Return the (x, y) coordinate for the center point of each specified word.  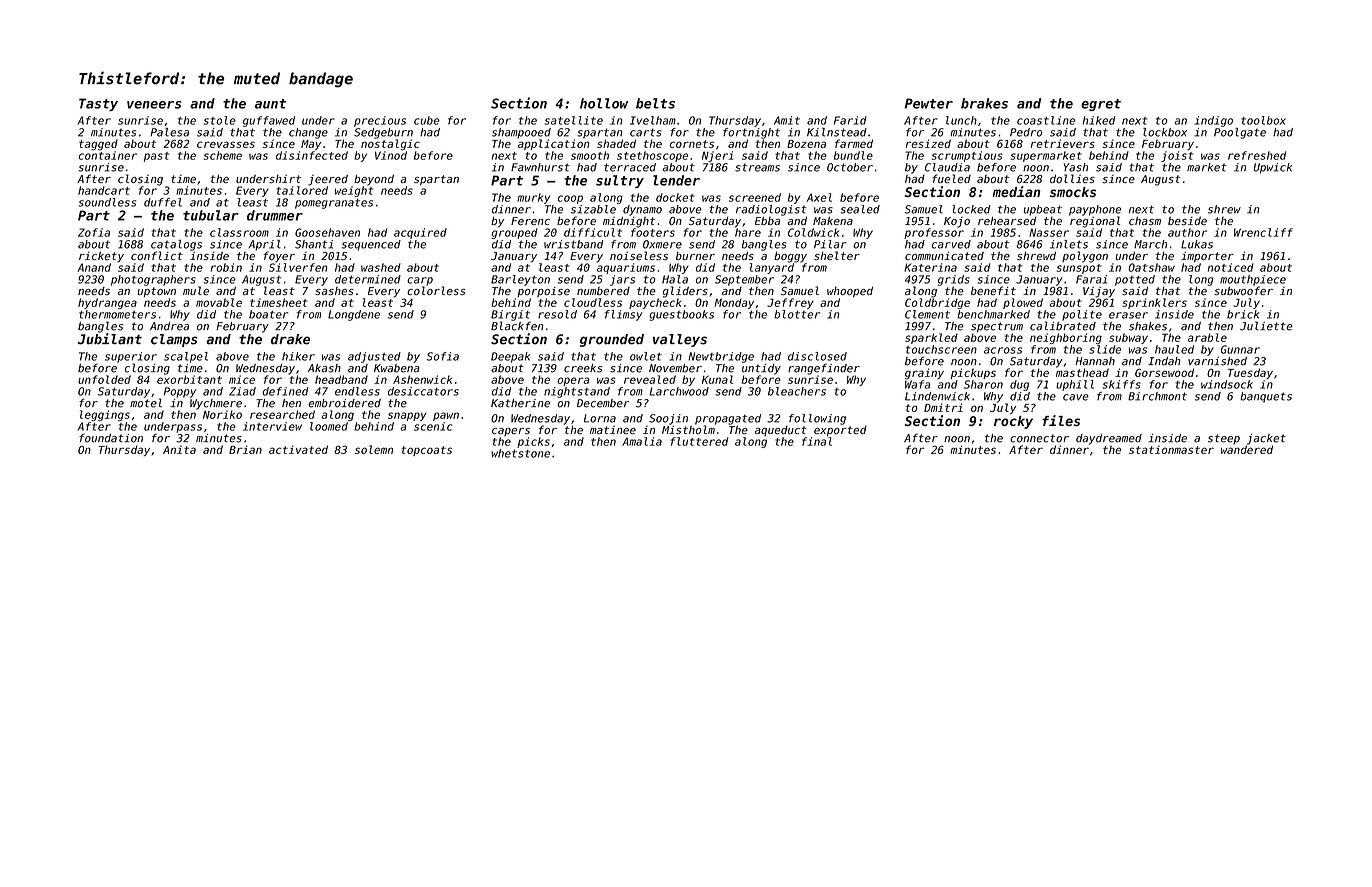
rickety (101, 257)
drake (290, 339)
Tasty (98, 104)
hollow (604, 103)
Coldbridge (937, 303)
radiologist (771, 210)
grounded (612, 340)
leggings (105, 415)
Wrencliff (1263, 232)
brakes (984, 103)
